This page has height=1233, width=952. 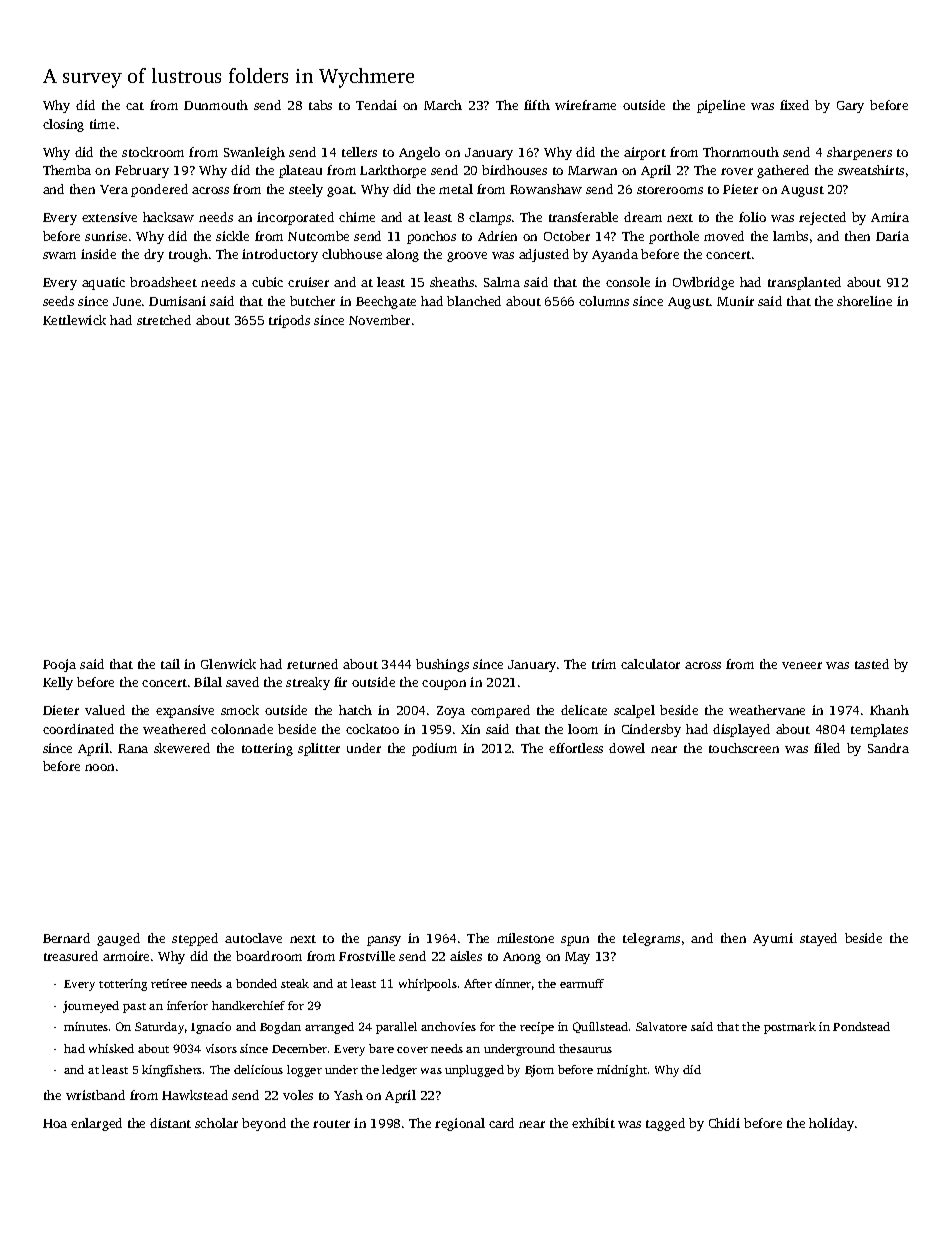 What do you see at coordinates (773, 939) in the page?
I see `Ayumi` at bounding box center [773, 939].
